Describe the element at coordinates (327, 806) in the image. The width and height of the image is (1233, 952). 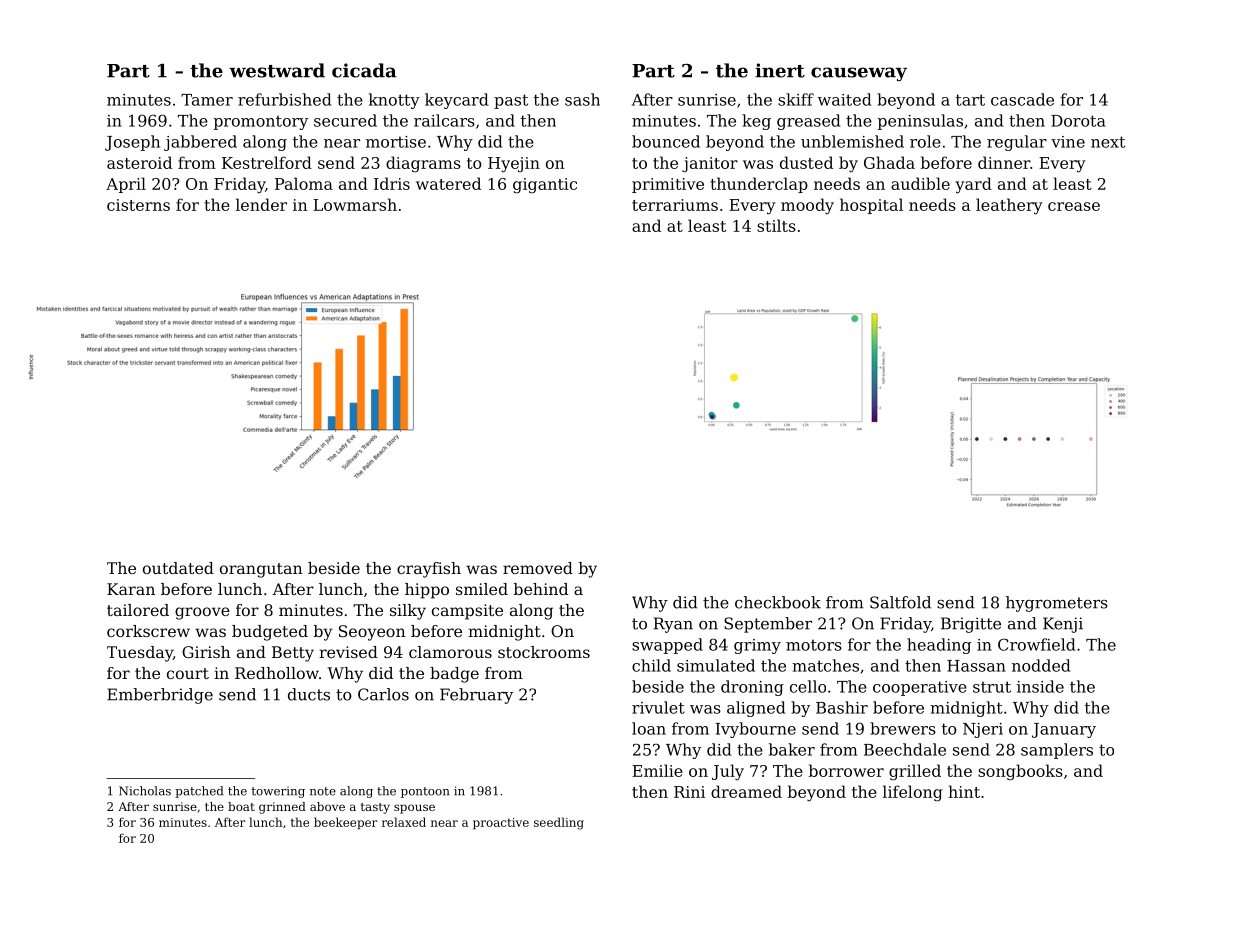
I see `above` at that location.
